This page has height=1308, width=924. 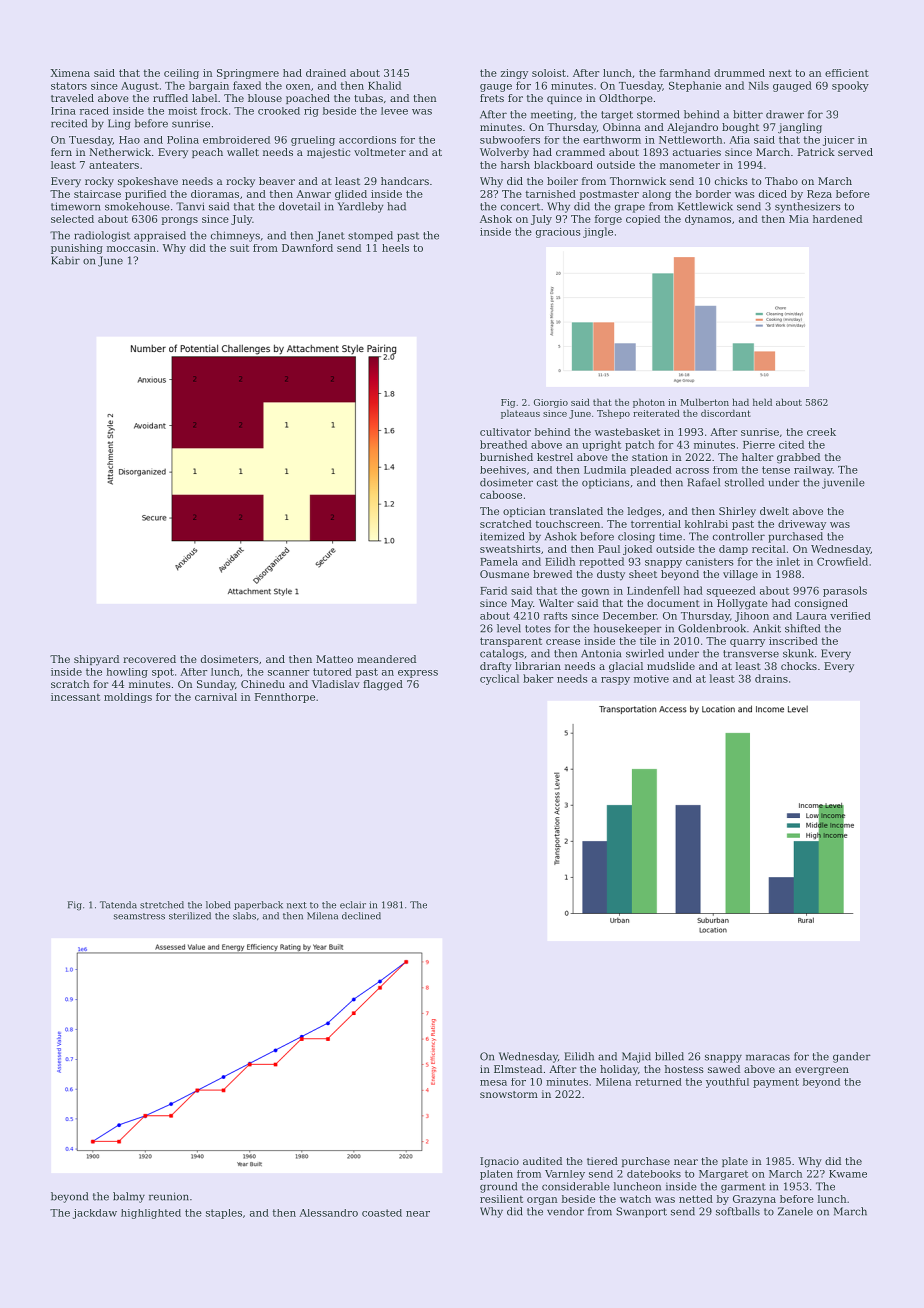 I want to click on staples, so click(x=224, y=1214).
